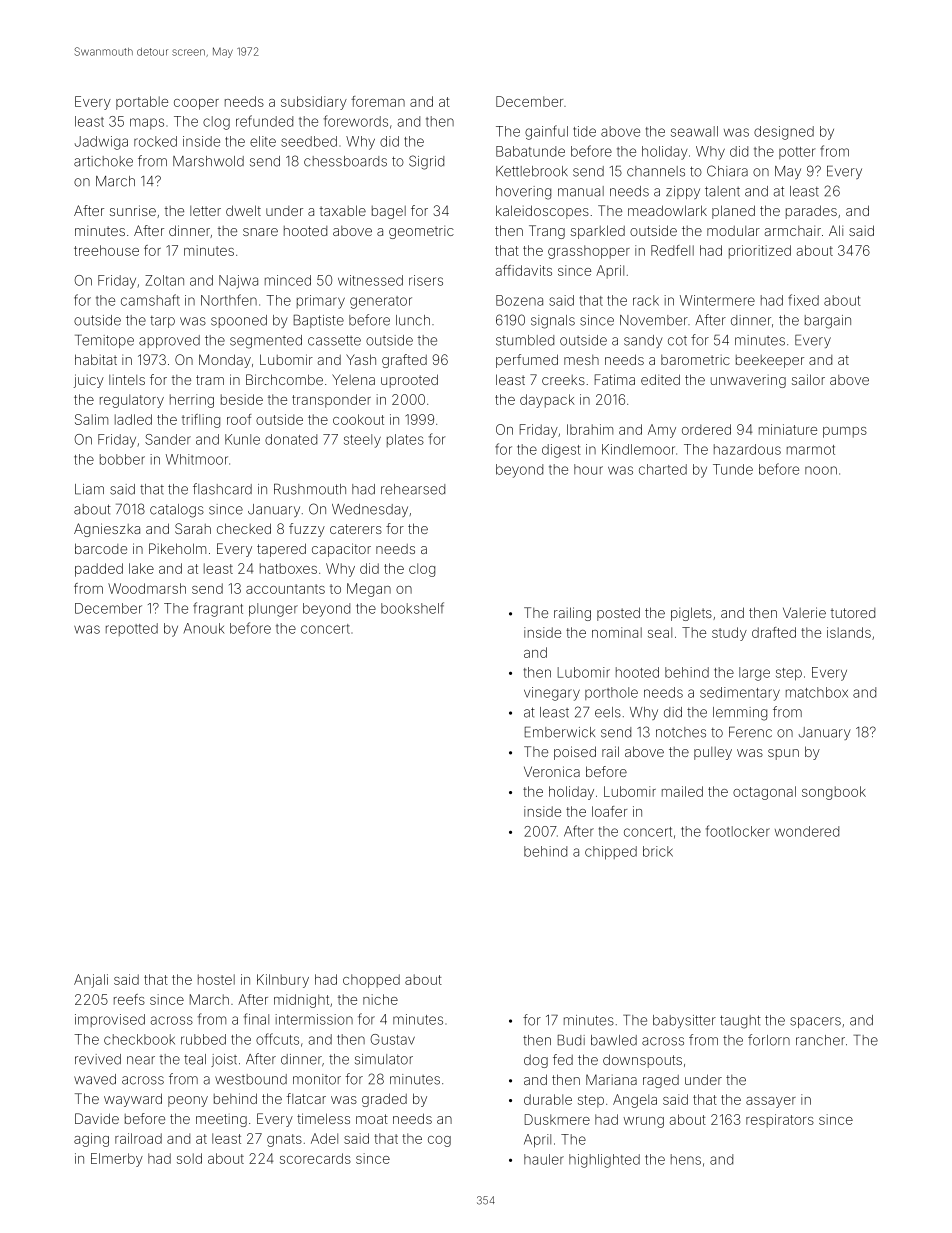 Image resolution: width=952 pixels, height=1233 pixels. I want to click on parades, so click(811, 212).
